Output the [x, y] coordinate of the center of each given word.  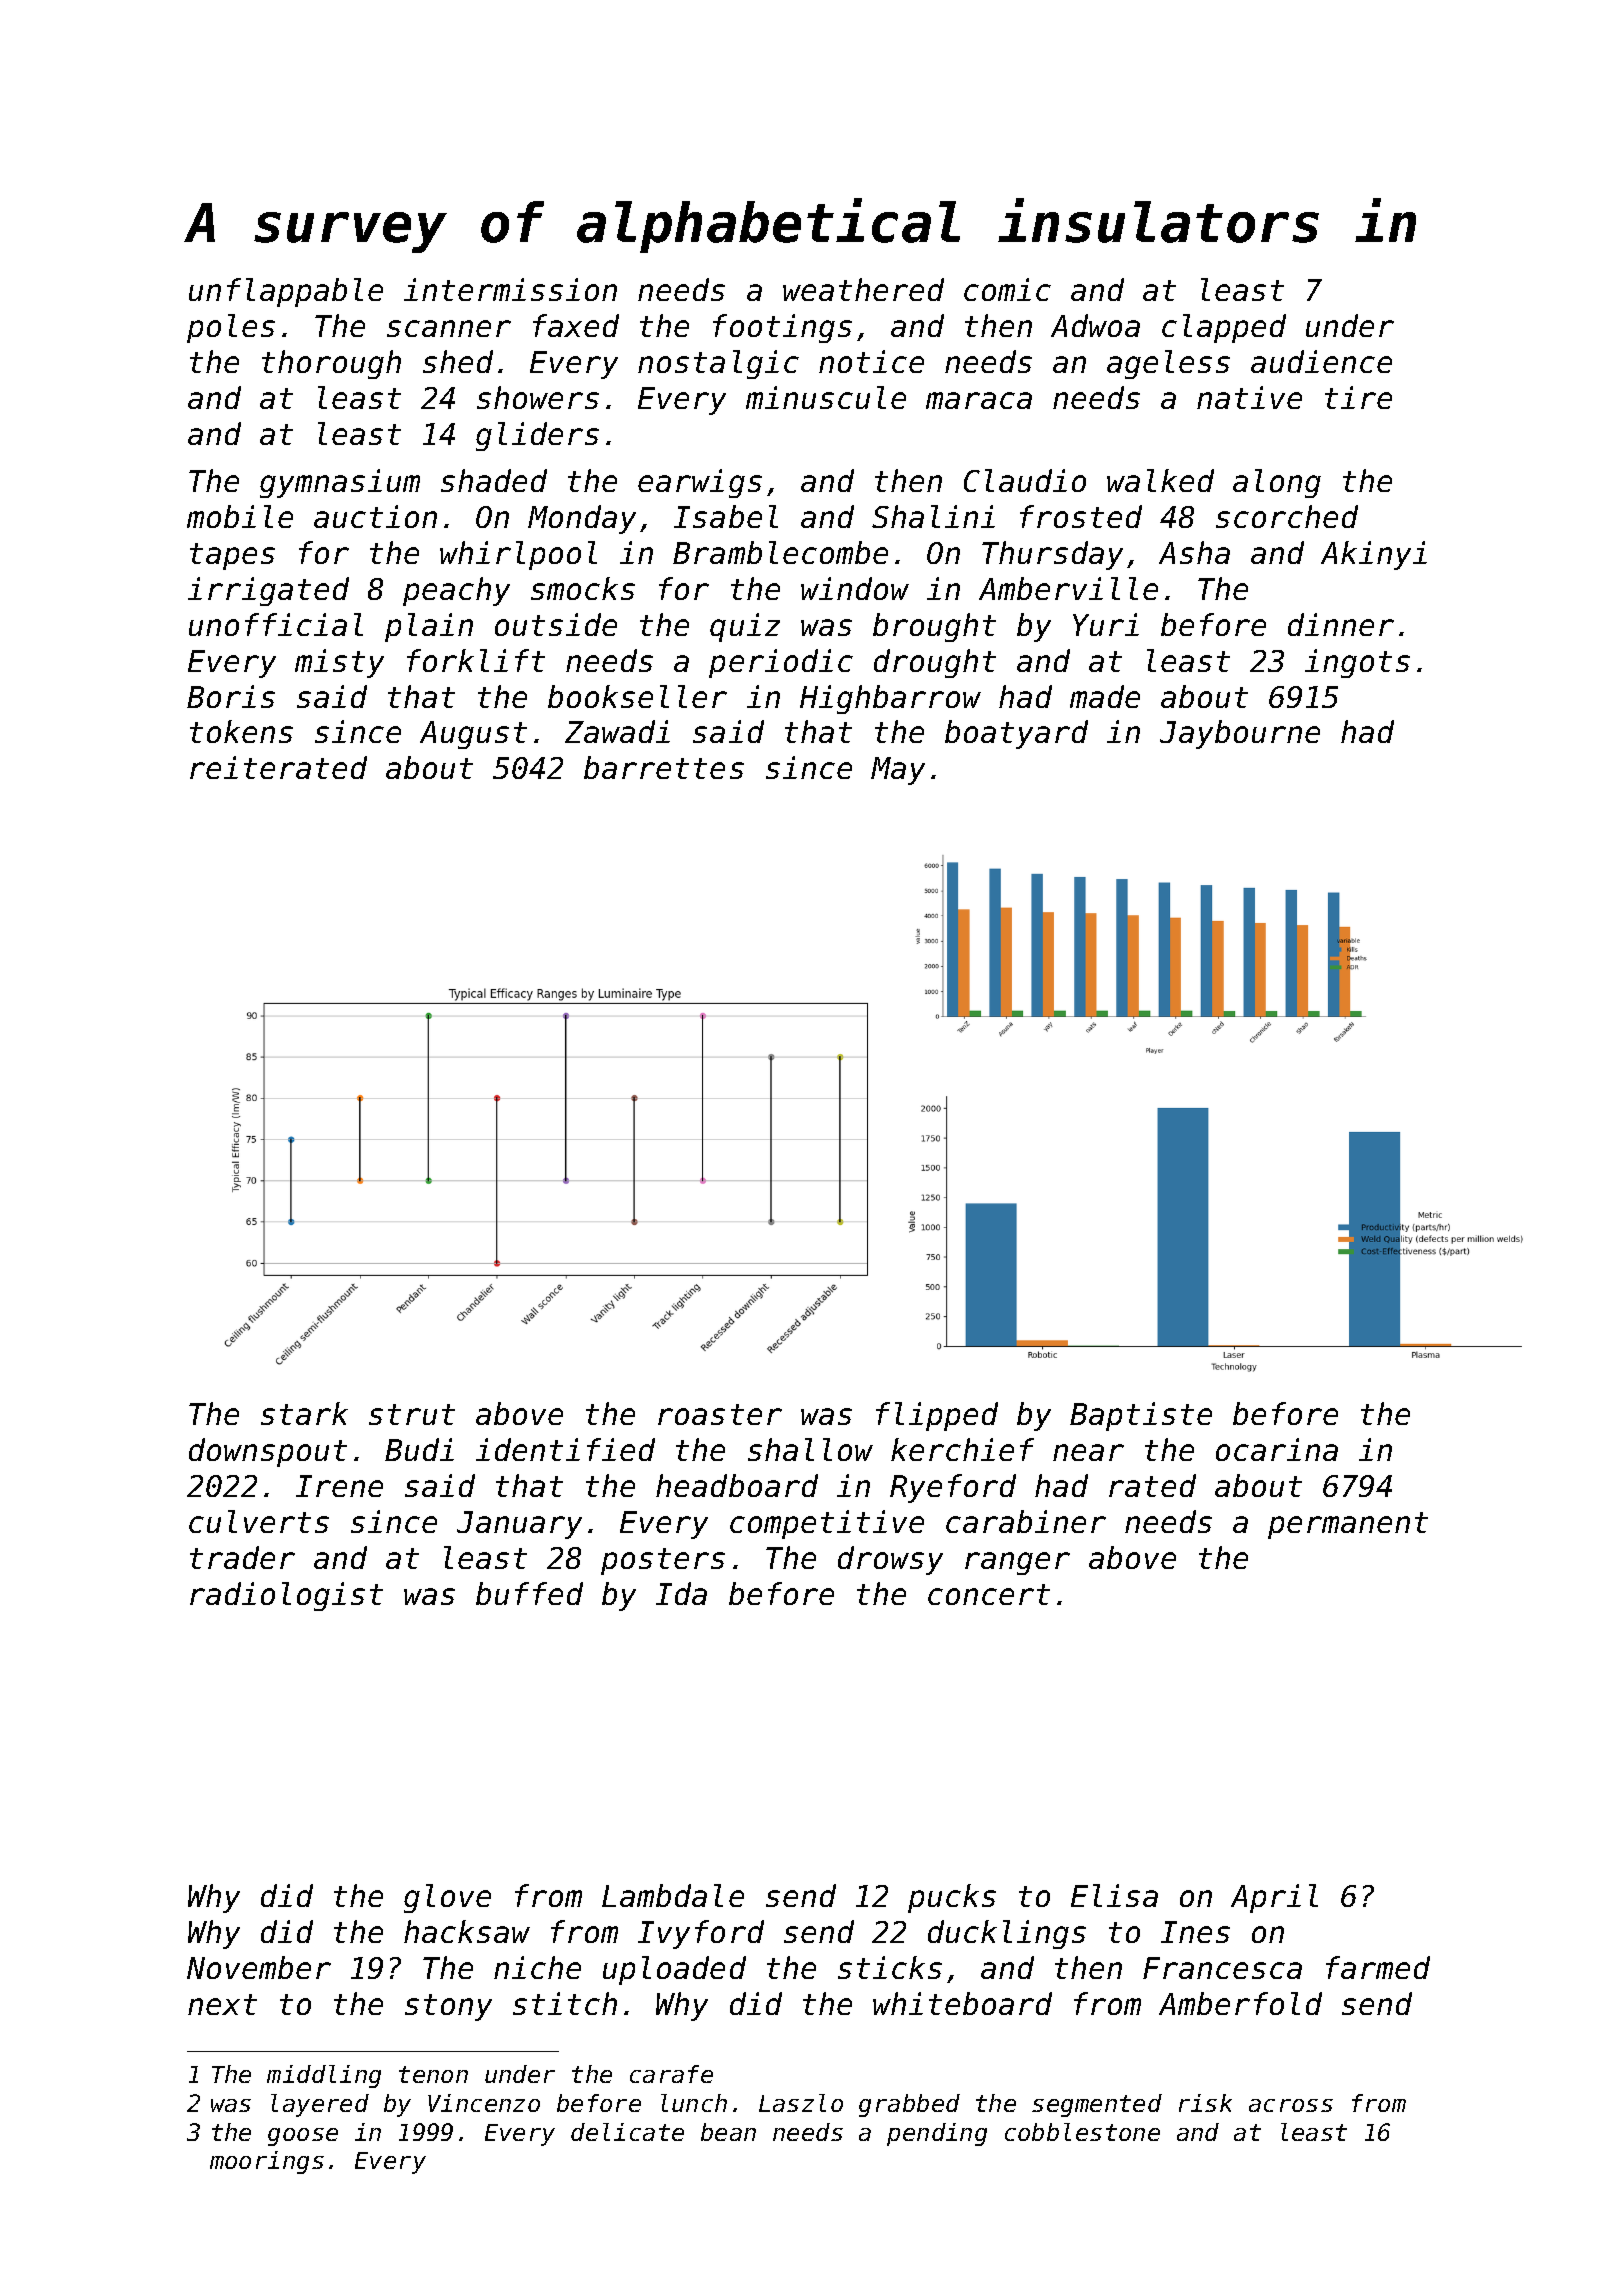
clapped [1224, 328]
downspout [268, 1452]
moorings [267, 2162]
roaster [720, 1414]
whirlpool [518, 555]
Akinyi [1374, 555]
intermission [510, 289]
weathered [863, 289]
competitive [827, 1524]
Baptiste [1141, 1416]
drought [935, 663]
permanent [1348, 1525]
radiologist [286, 1596]
